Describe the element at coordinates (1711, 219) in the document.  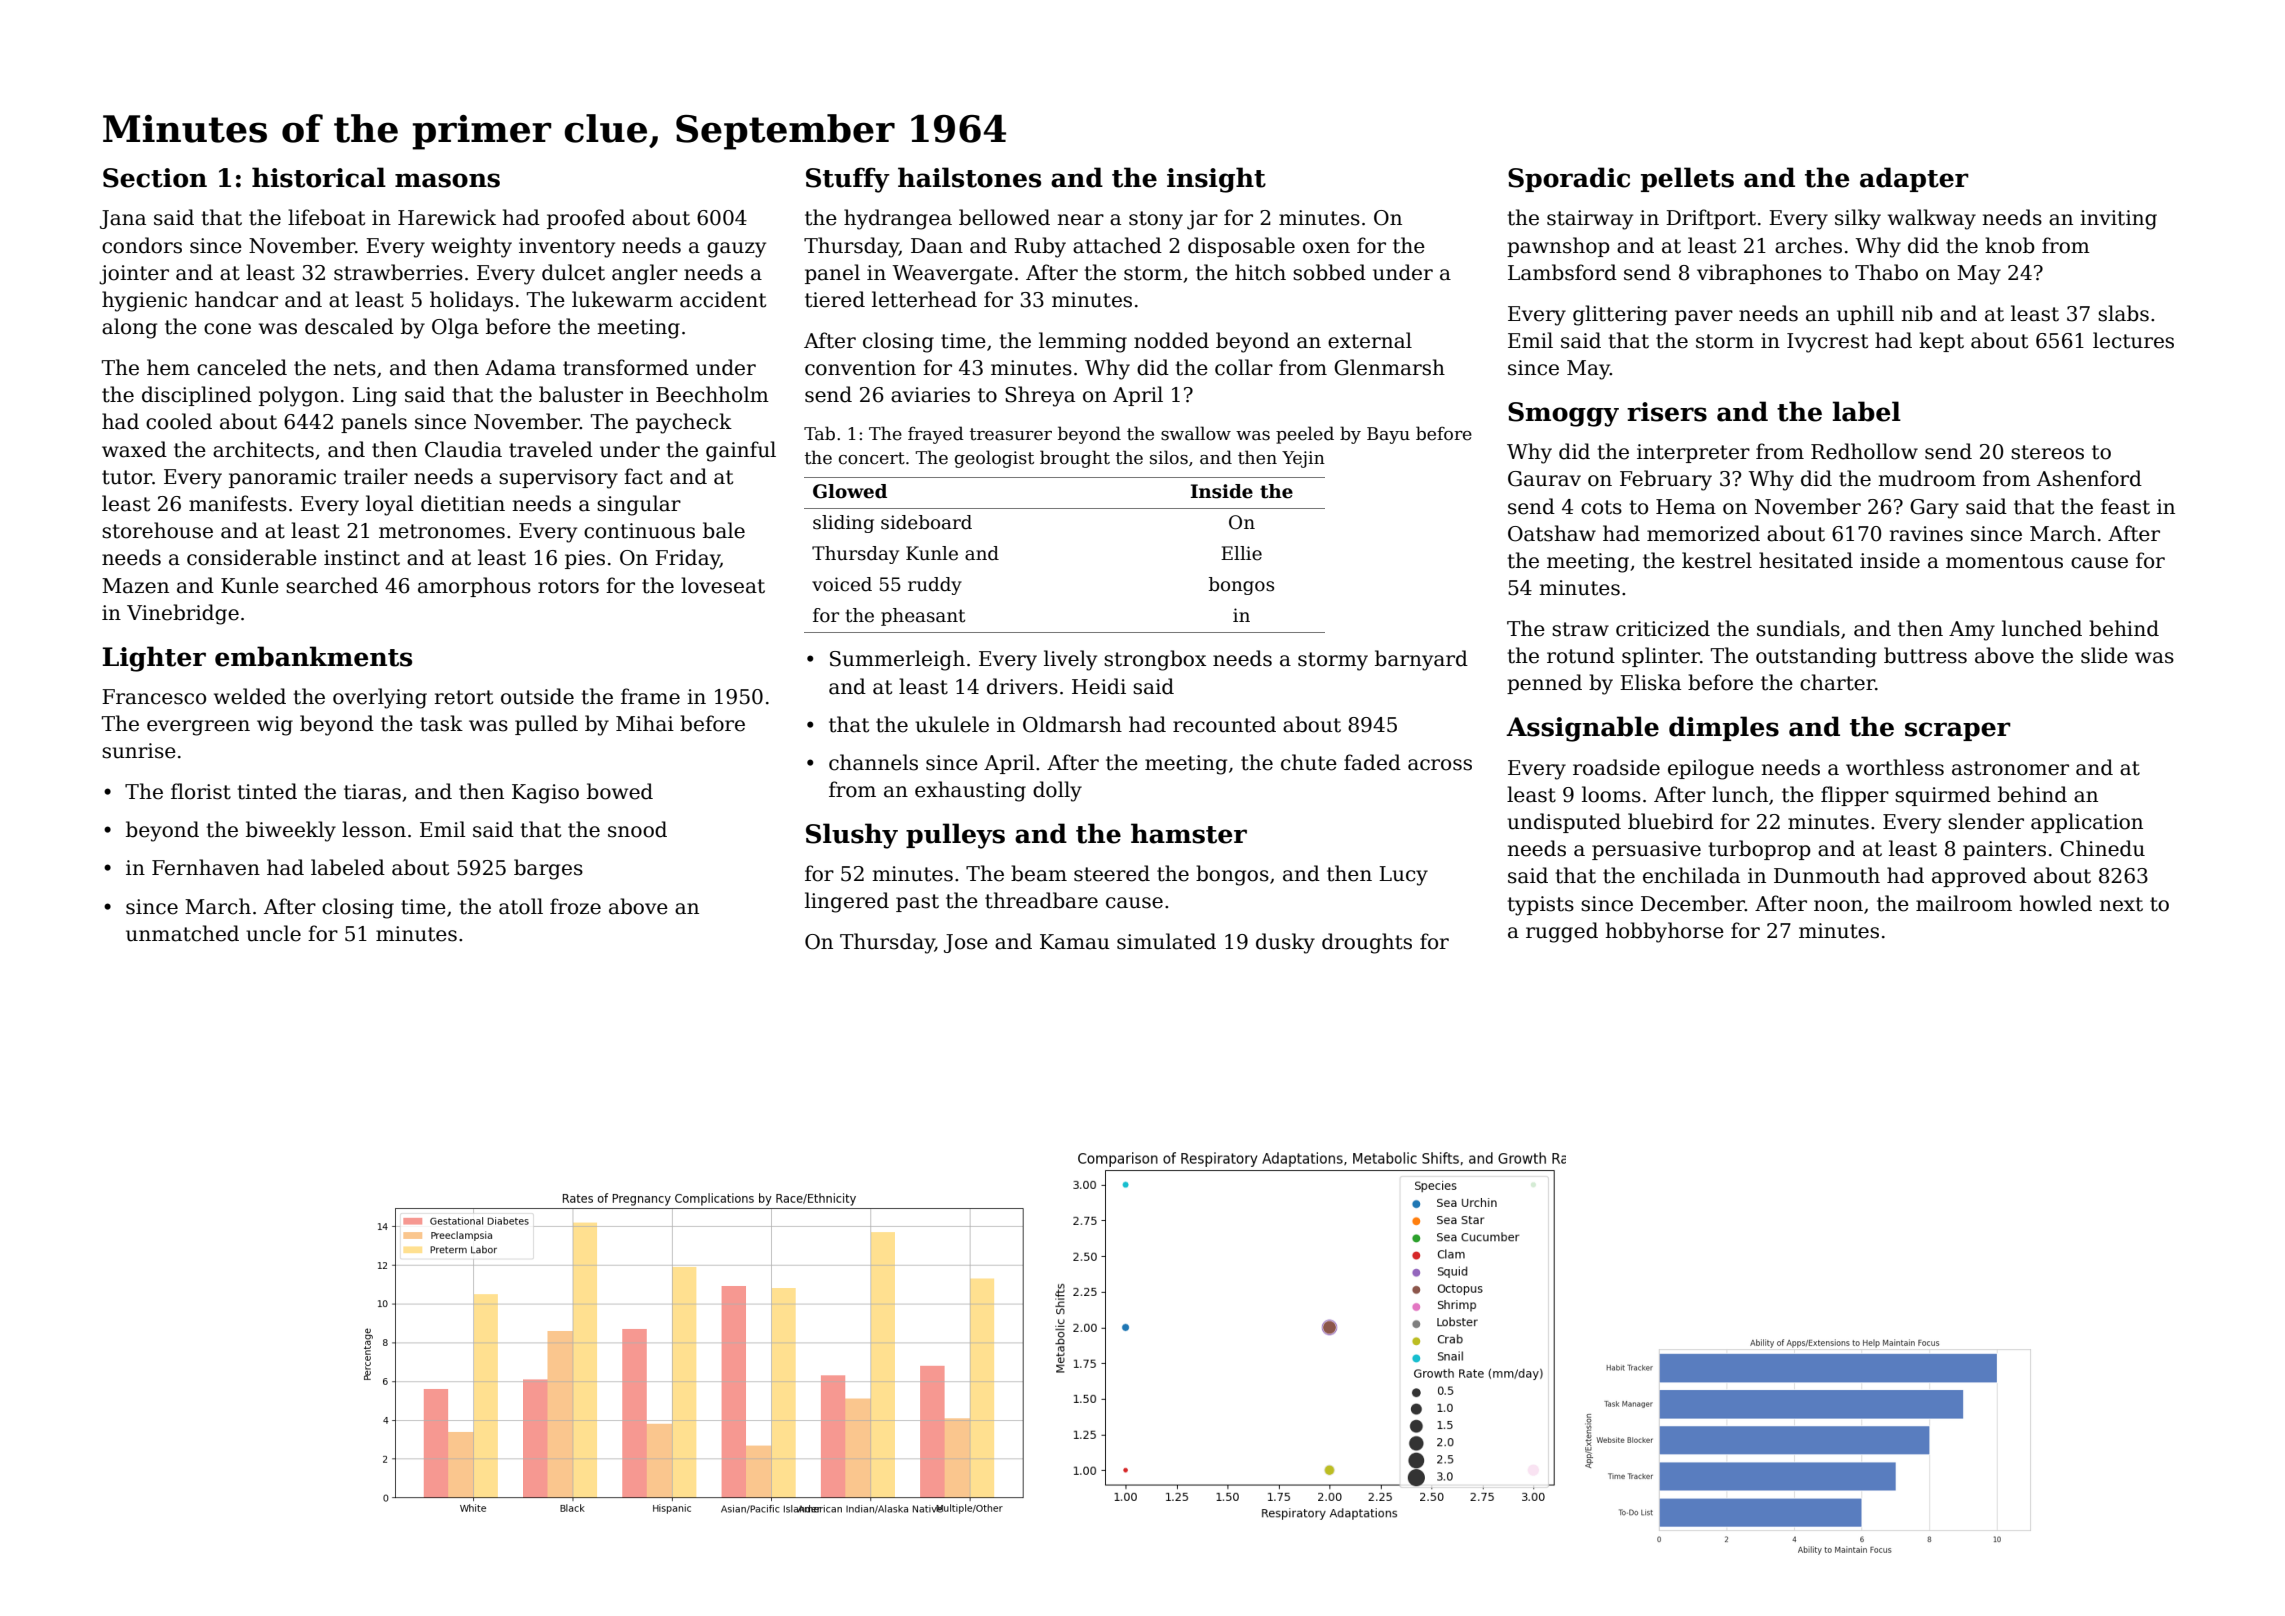
I see `Driftport` at that location.
